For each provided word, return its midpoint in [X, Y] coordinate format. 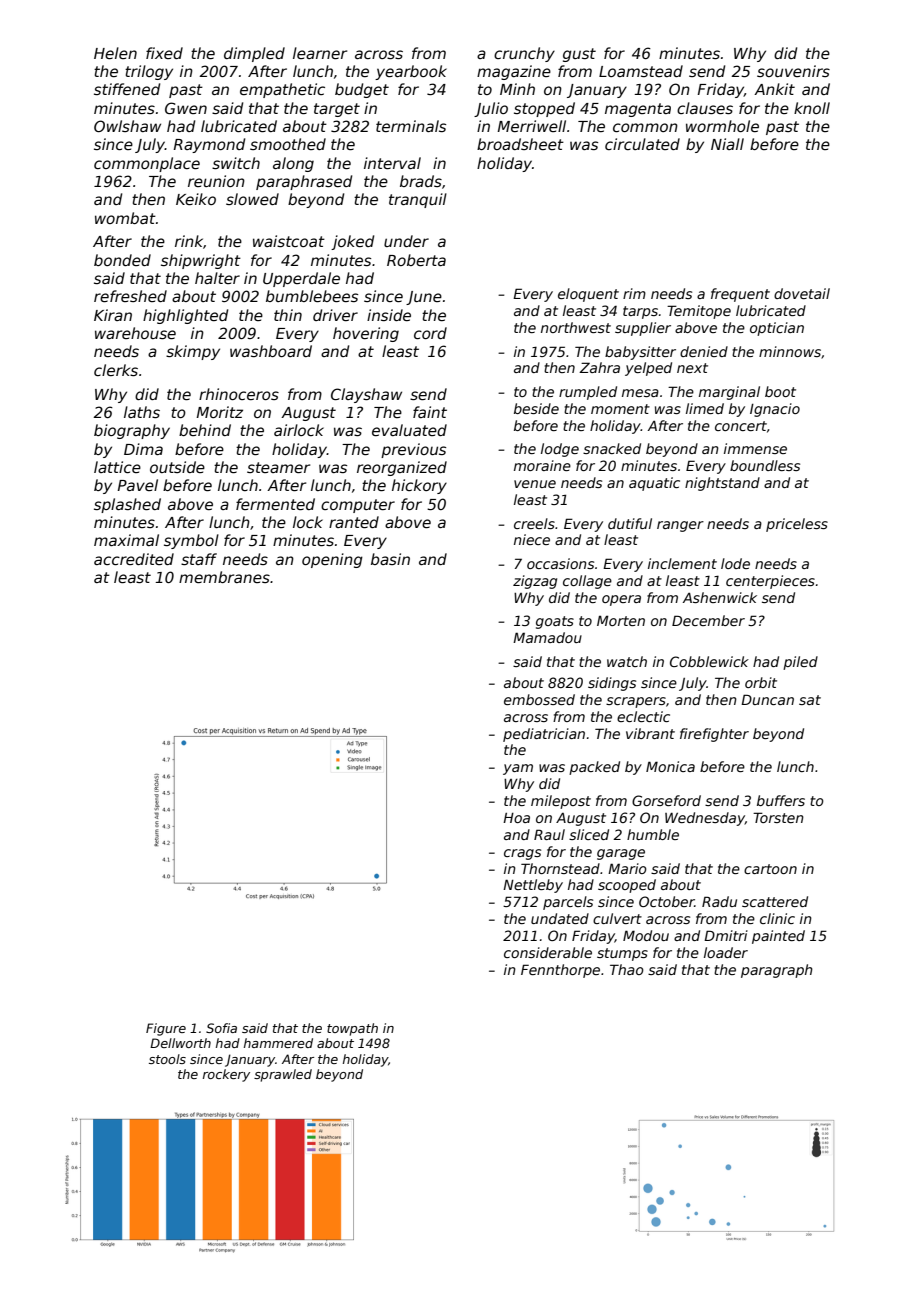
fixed [164, 53]
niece [532, 539]
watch [627, 661]
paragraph [777, 971]
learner [320, 53]
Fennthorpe [560, 971]
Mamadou [547, 637]
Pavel [137, 485]
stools [167, 1059]
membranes [224, 577]
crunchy [524, 54]
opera [621, 600]
